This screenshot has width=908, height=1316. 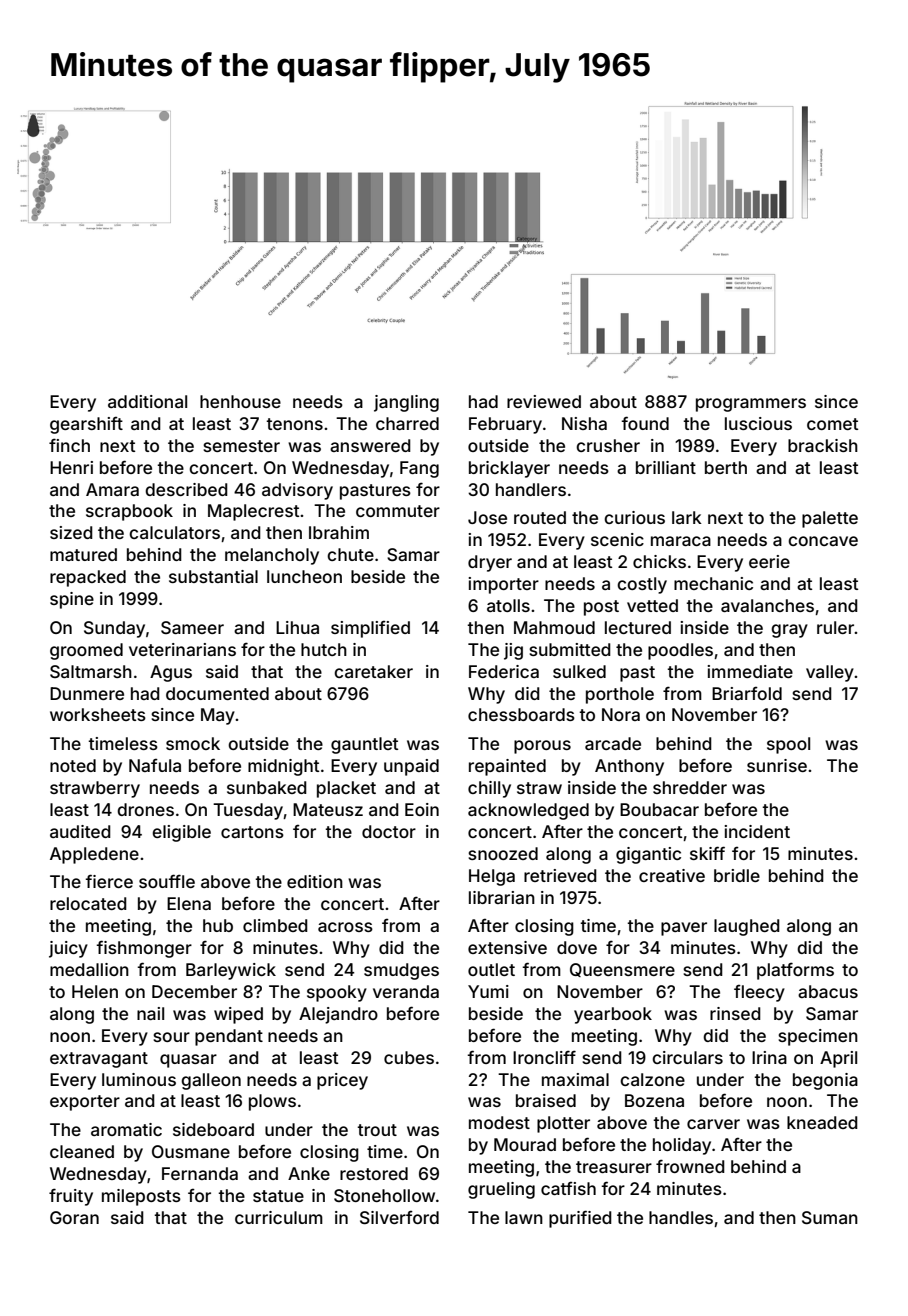 I want to click on jangling, so click(x=406, y=403).
